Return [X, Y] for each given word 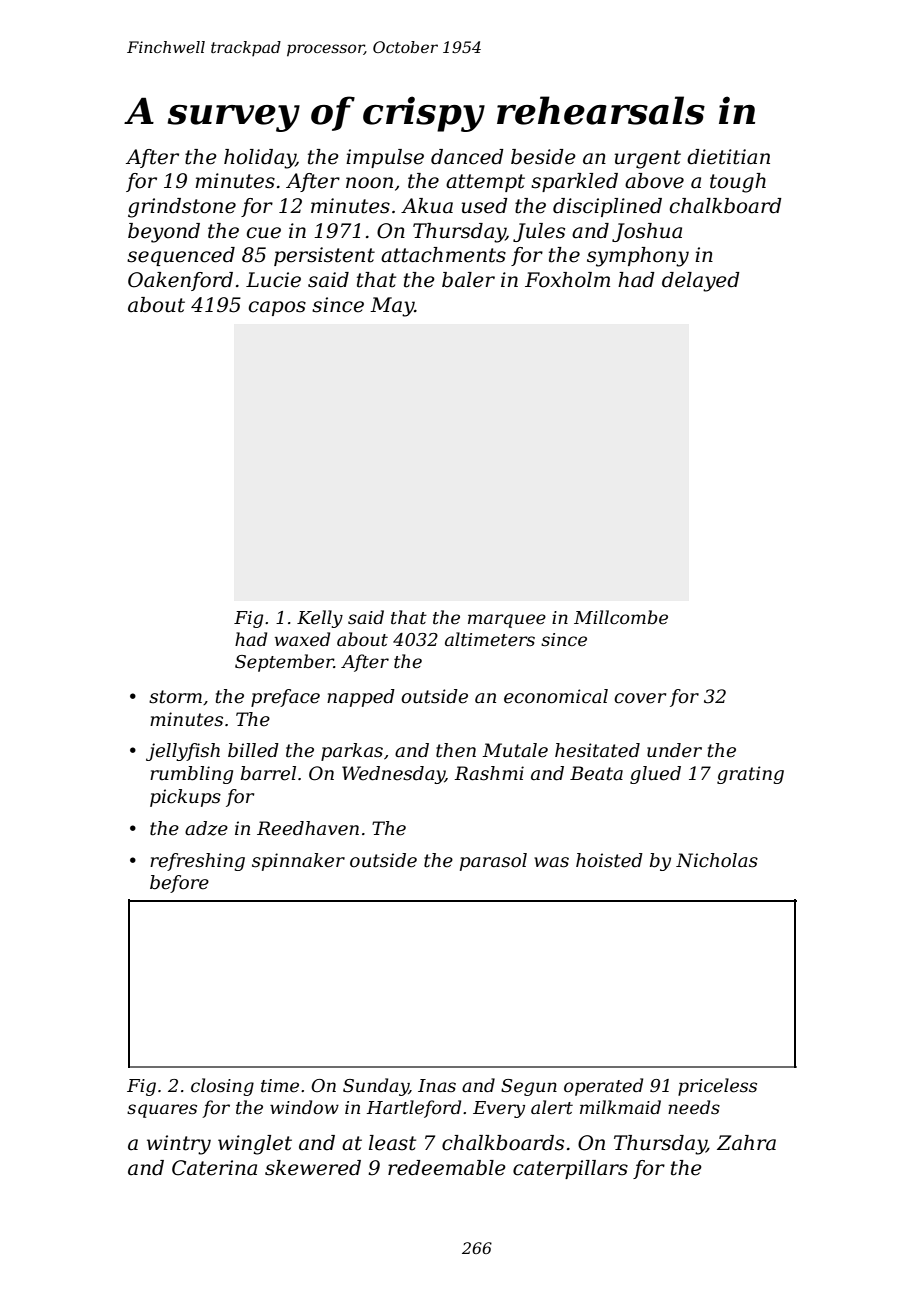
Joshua [647, 232]
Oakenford [180, 281]
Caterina [214, 1168]
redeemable [447, 1168]
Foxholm [567, 280]
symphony [638, 257]
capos [277, 308]
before [179, 884]
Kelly [320, 619]
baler [468, 280]
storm [175, 697]
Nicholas [717, 860]
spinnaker [298, 862]
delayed [701, 282]
